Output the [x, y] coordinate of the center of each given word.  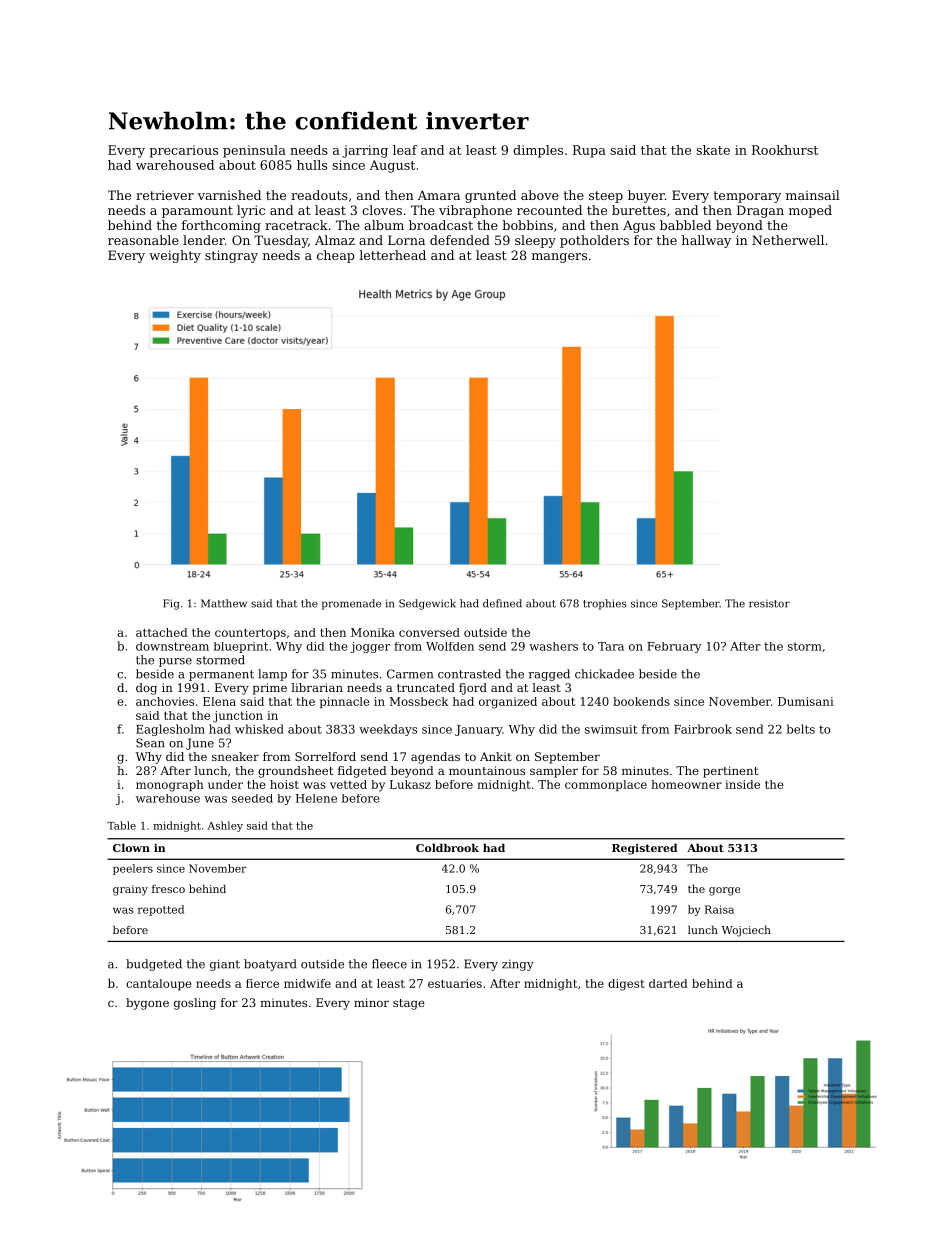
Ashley [225, 826]
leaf [405, 150]
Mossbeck [419, 701]
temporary [747, 197]
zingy [518, 965]
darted [668, 983]
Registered [644, 849]
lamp [272, 675]
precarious [183, 151]
